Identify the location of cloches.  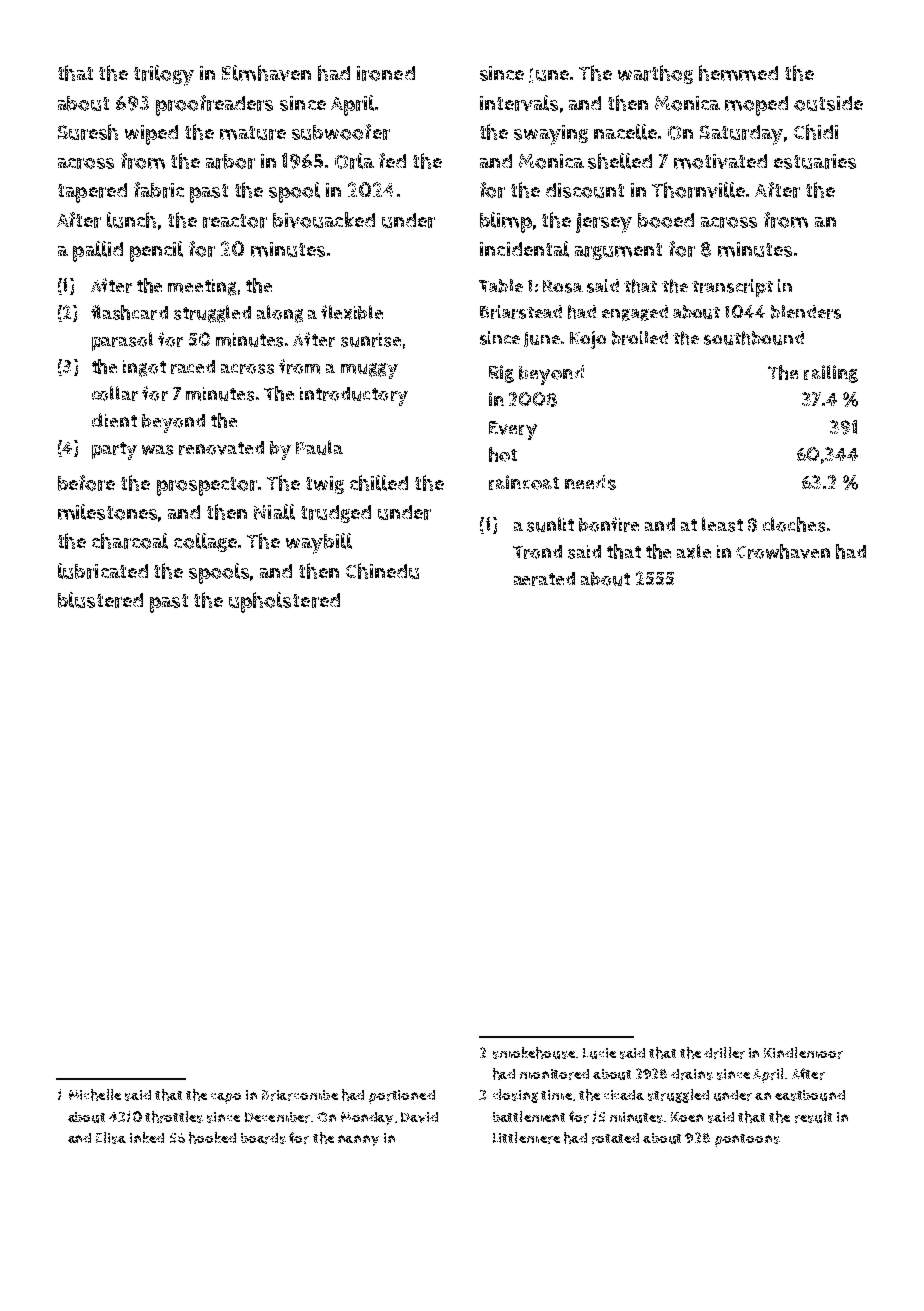
(794, 524).
